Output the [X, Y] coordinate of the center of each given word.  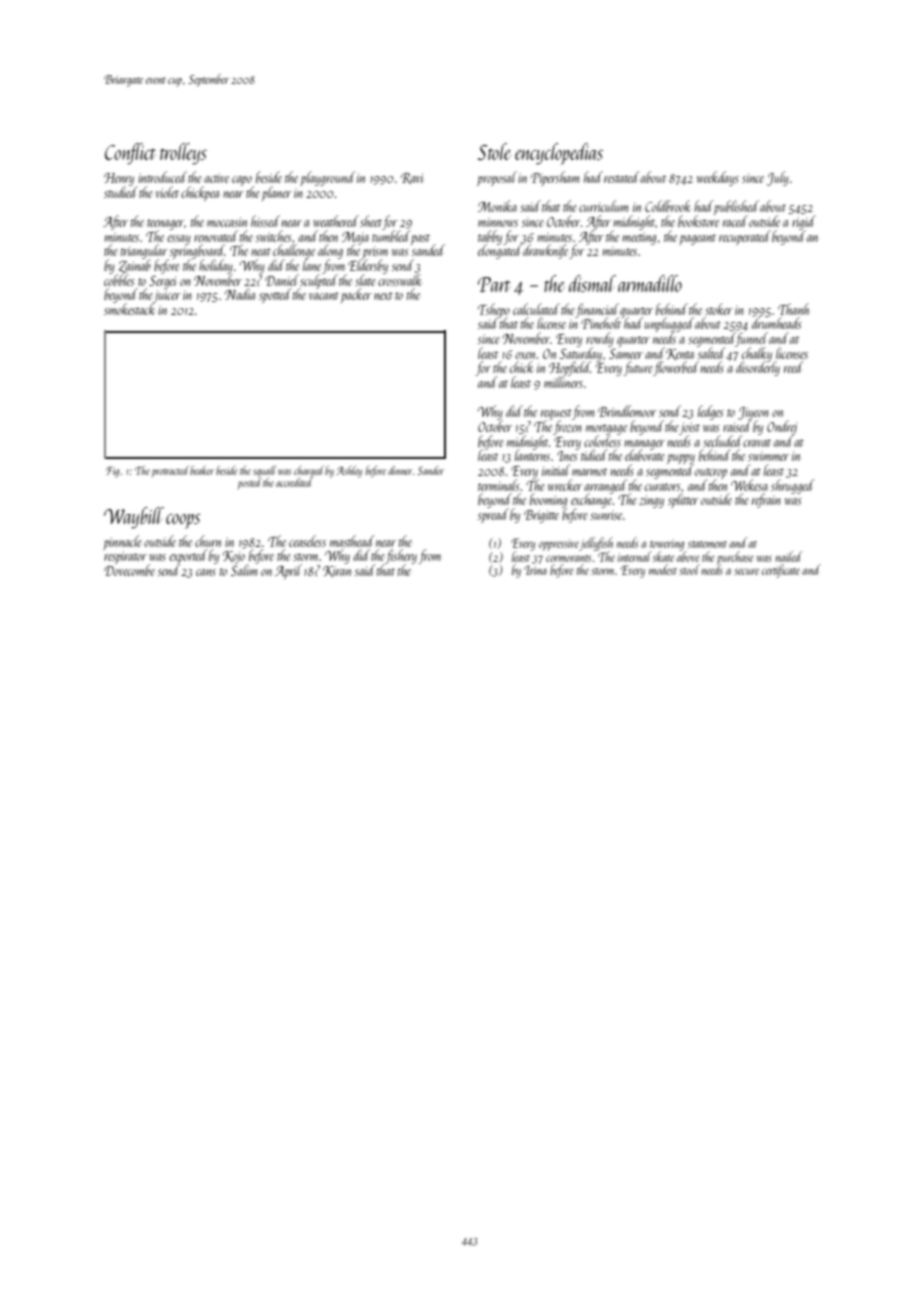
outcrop [711, 473]
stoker [719, 309]
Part [494, 284]
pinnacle [122, 542]
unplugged [669, 325]
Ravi [412, 178]
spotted [275, 295]
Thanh [793, 309]
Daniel [282, 280]
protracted [170, 471]
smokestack [129, 309]
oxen [526, 355]
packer [356, 295]
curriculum [603, 206]
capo [242, 181]
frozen [567, 428]
